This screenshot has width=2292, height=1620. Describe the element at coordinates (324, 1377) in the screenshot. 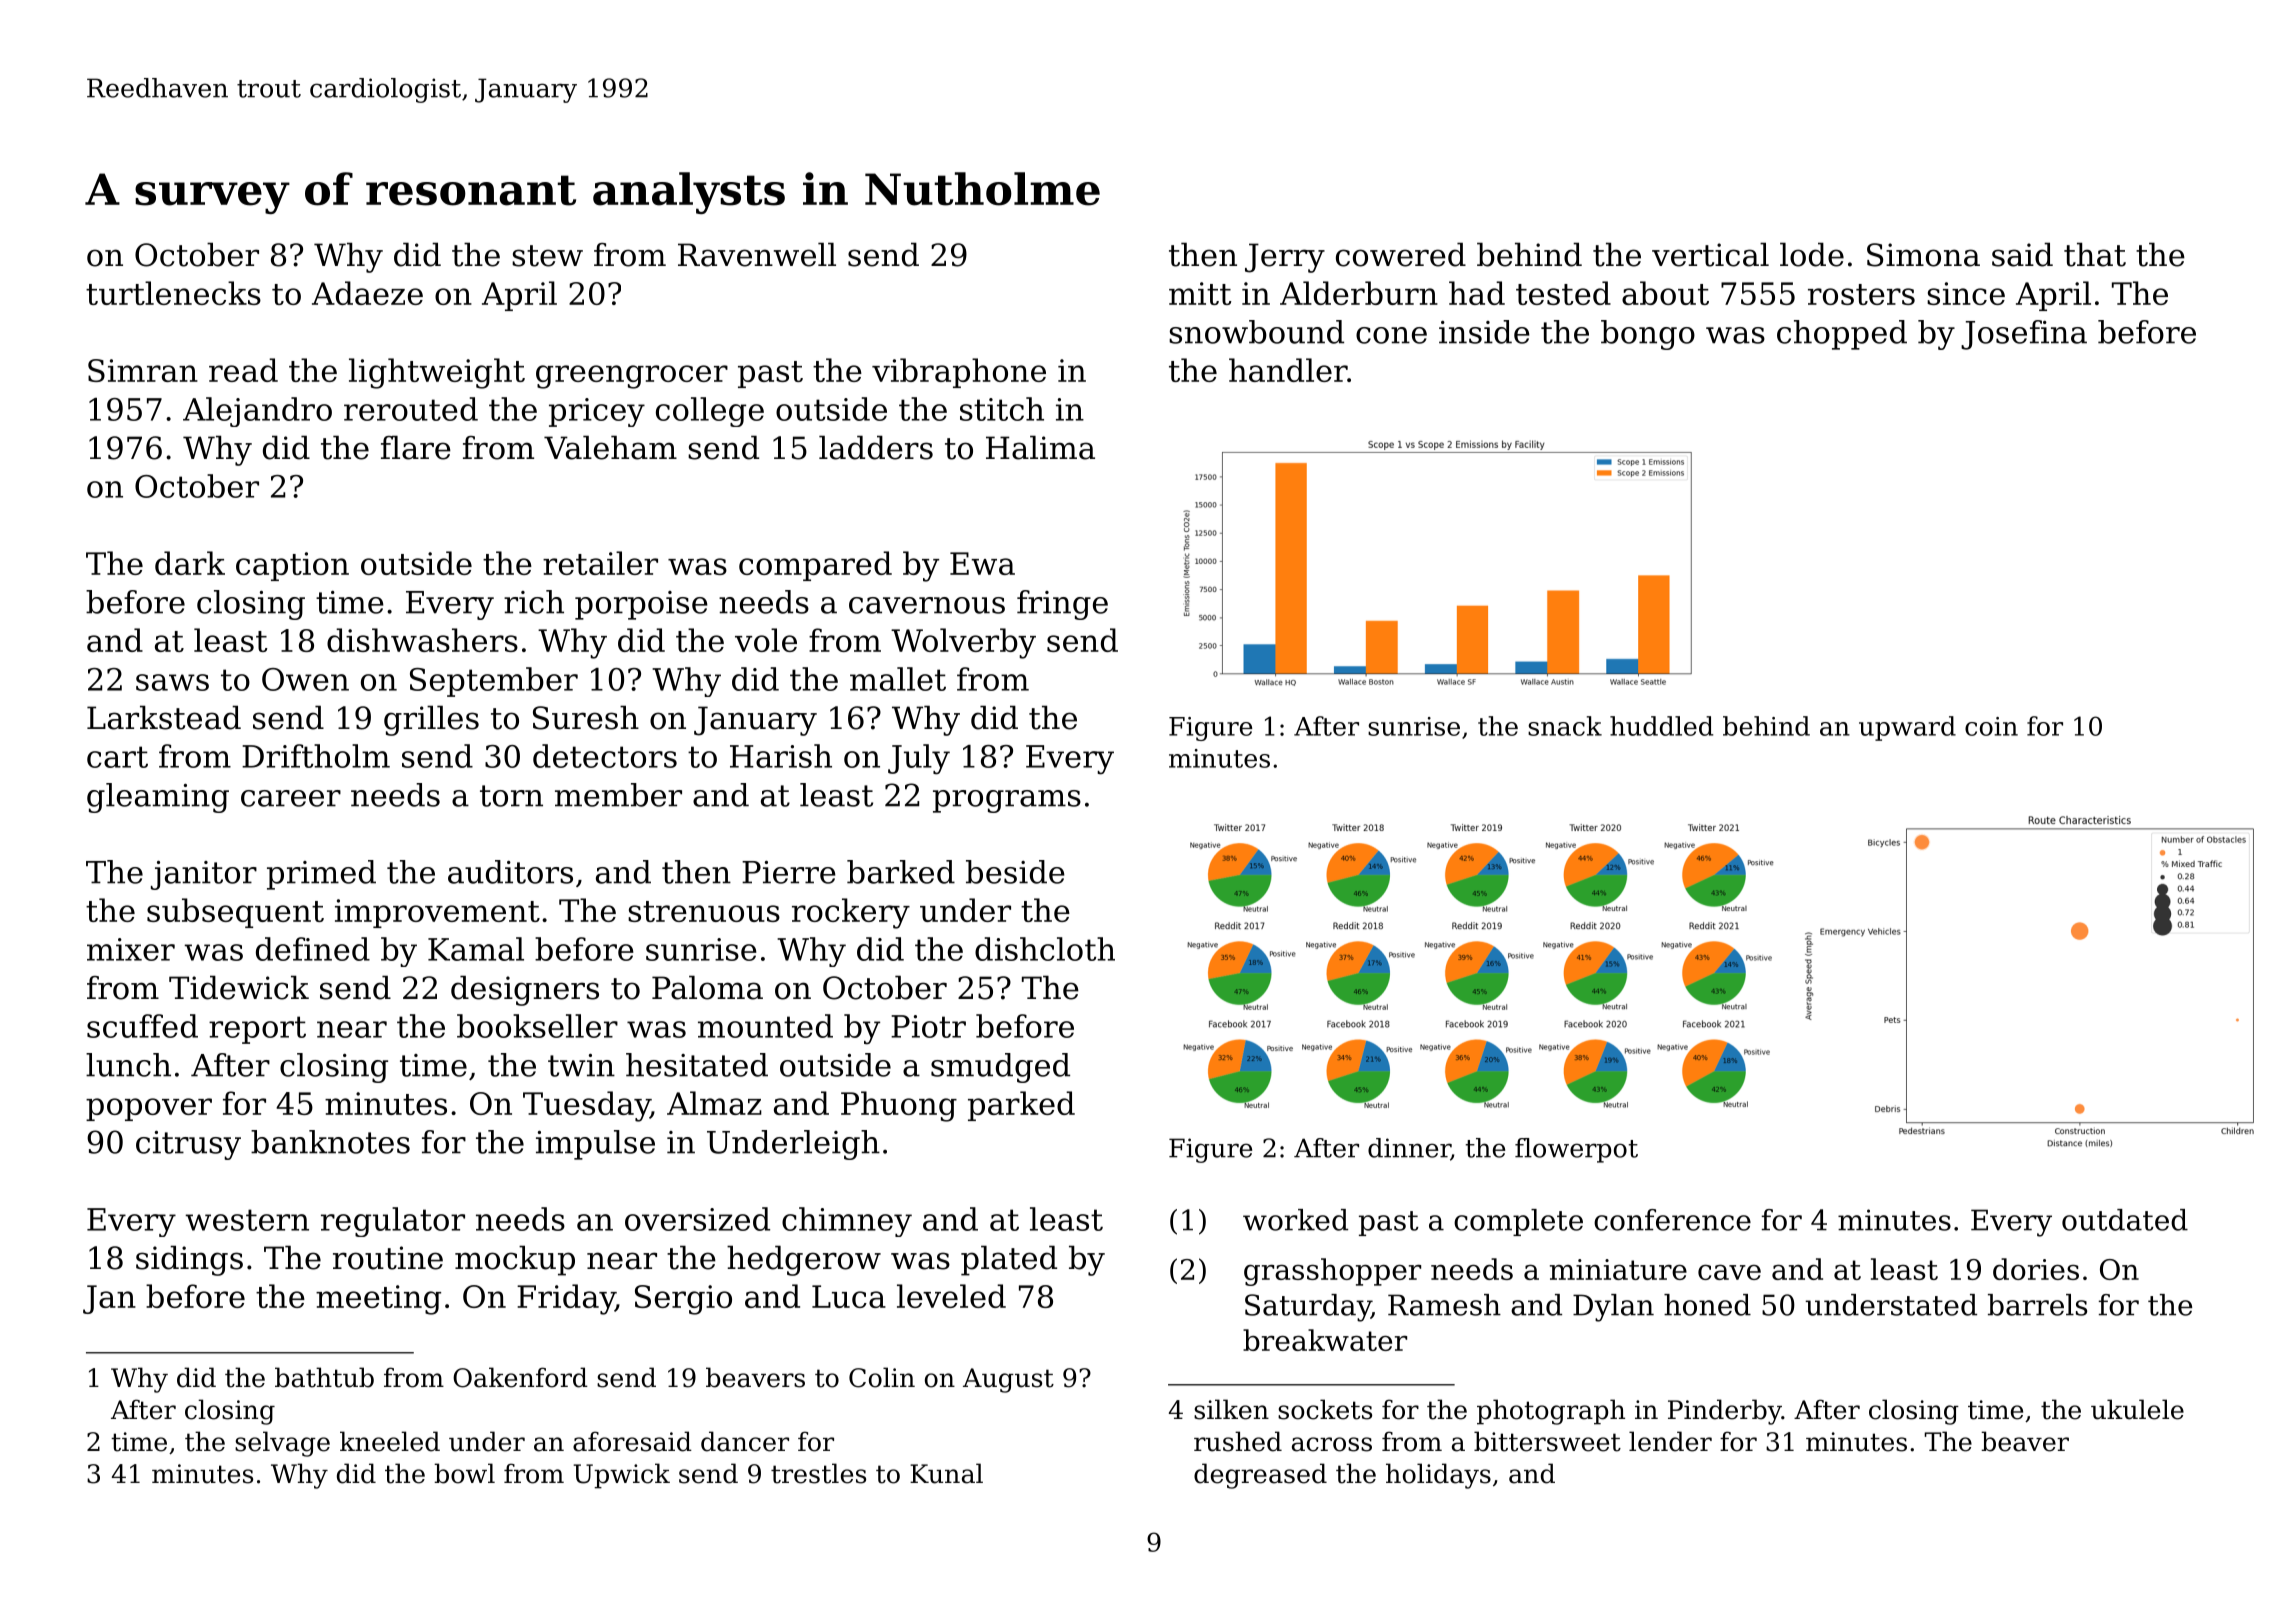

I see `bathtub` at that location.
